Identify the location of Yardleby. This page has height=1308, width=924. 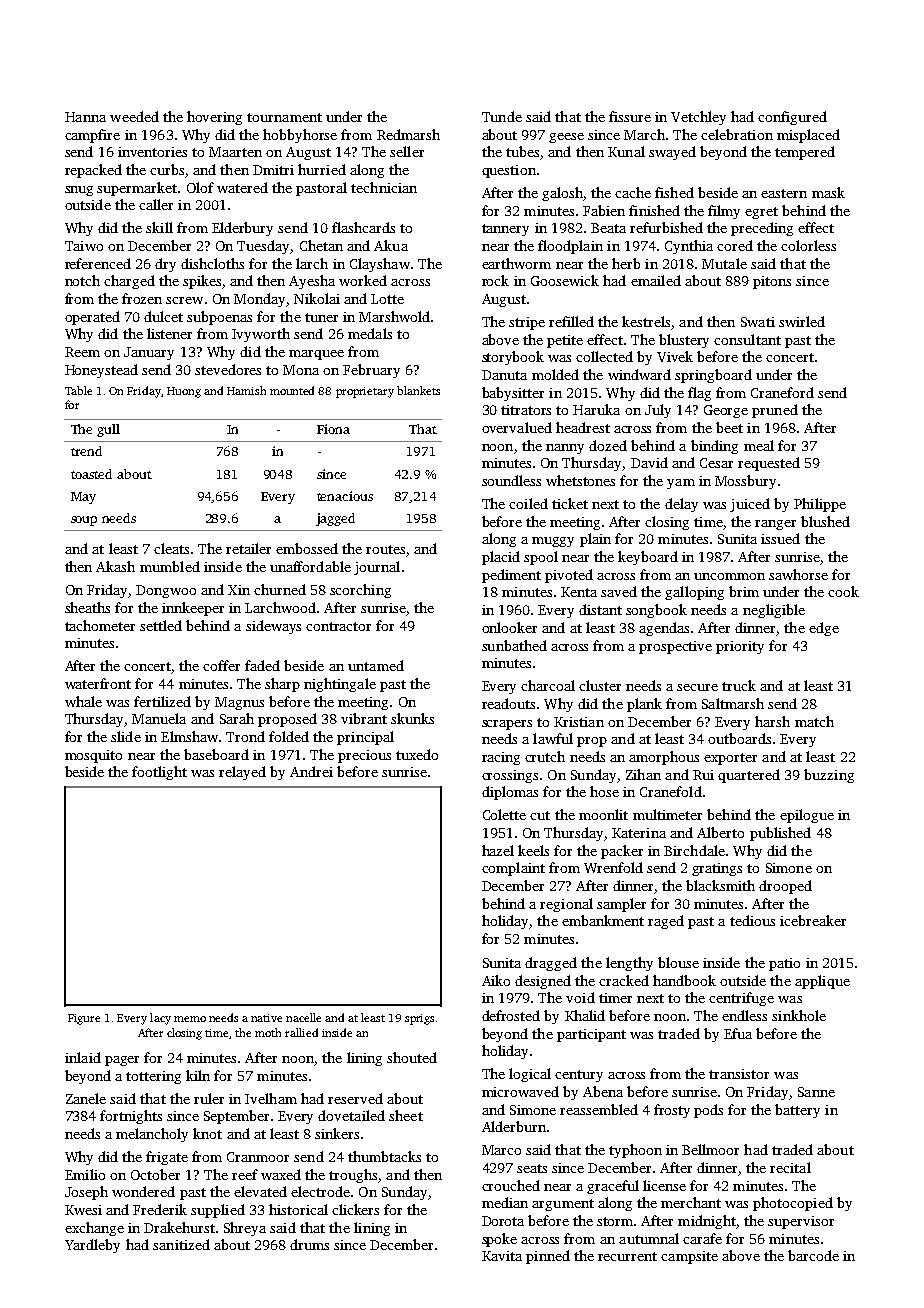
(92, 1246).
